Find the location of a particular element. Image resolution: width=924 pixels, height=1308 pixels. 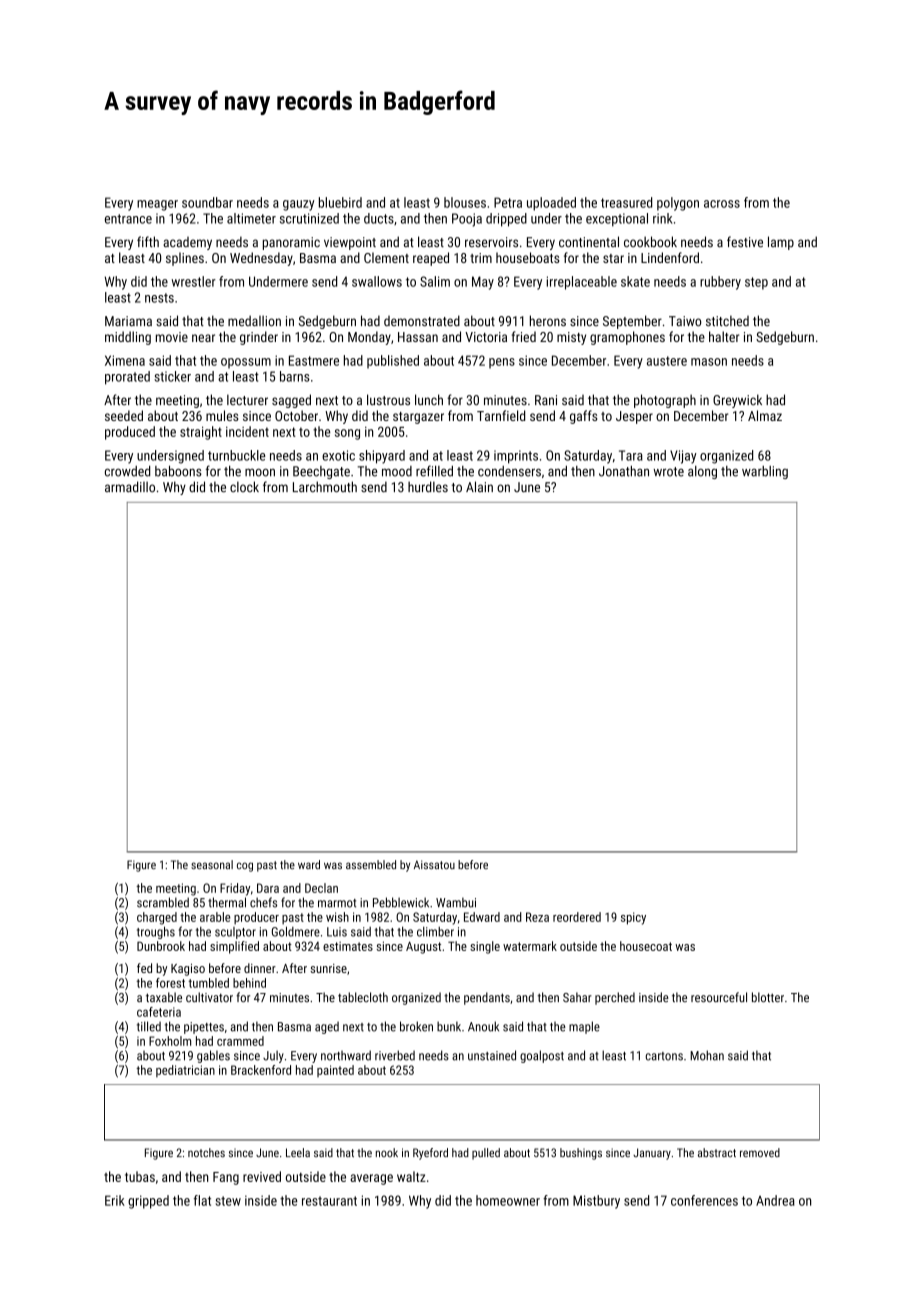

maple is located at coordinates (584, 1027).
